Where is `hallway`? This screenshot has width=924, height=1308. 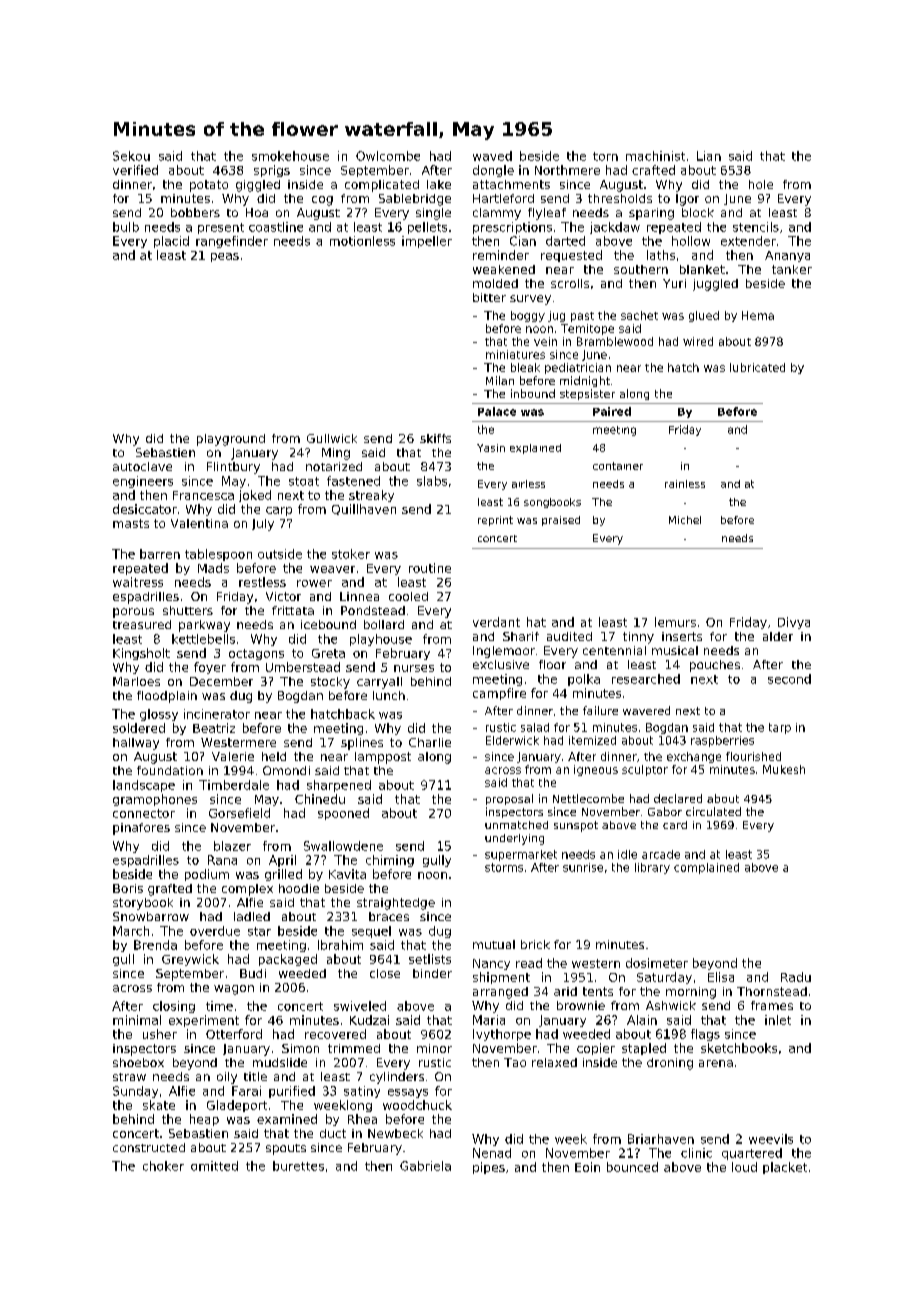
hallway is located at coordinates (136, 744).
